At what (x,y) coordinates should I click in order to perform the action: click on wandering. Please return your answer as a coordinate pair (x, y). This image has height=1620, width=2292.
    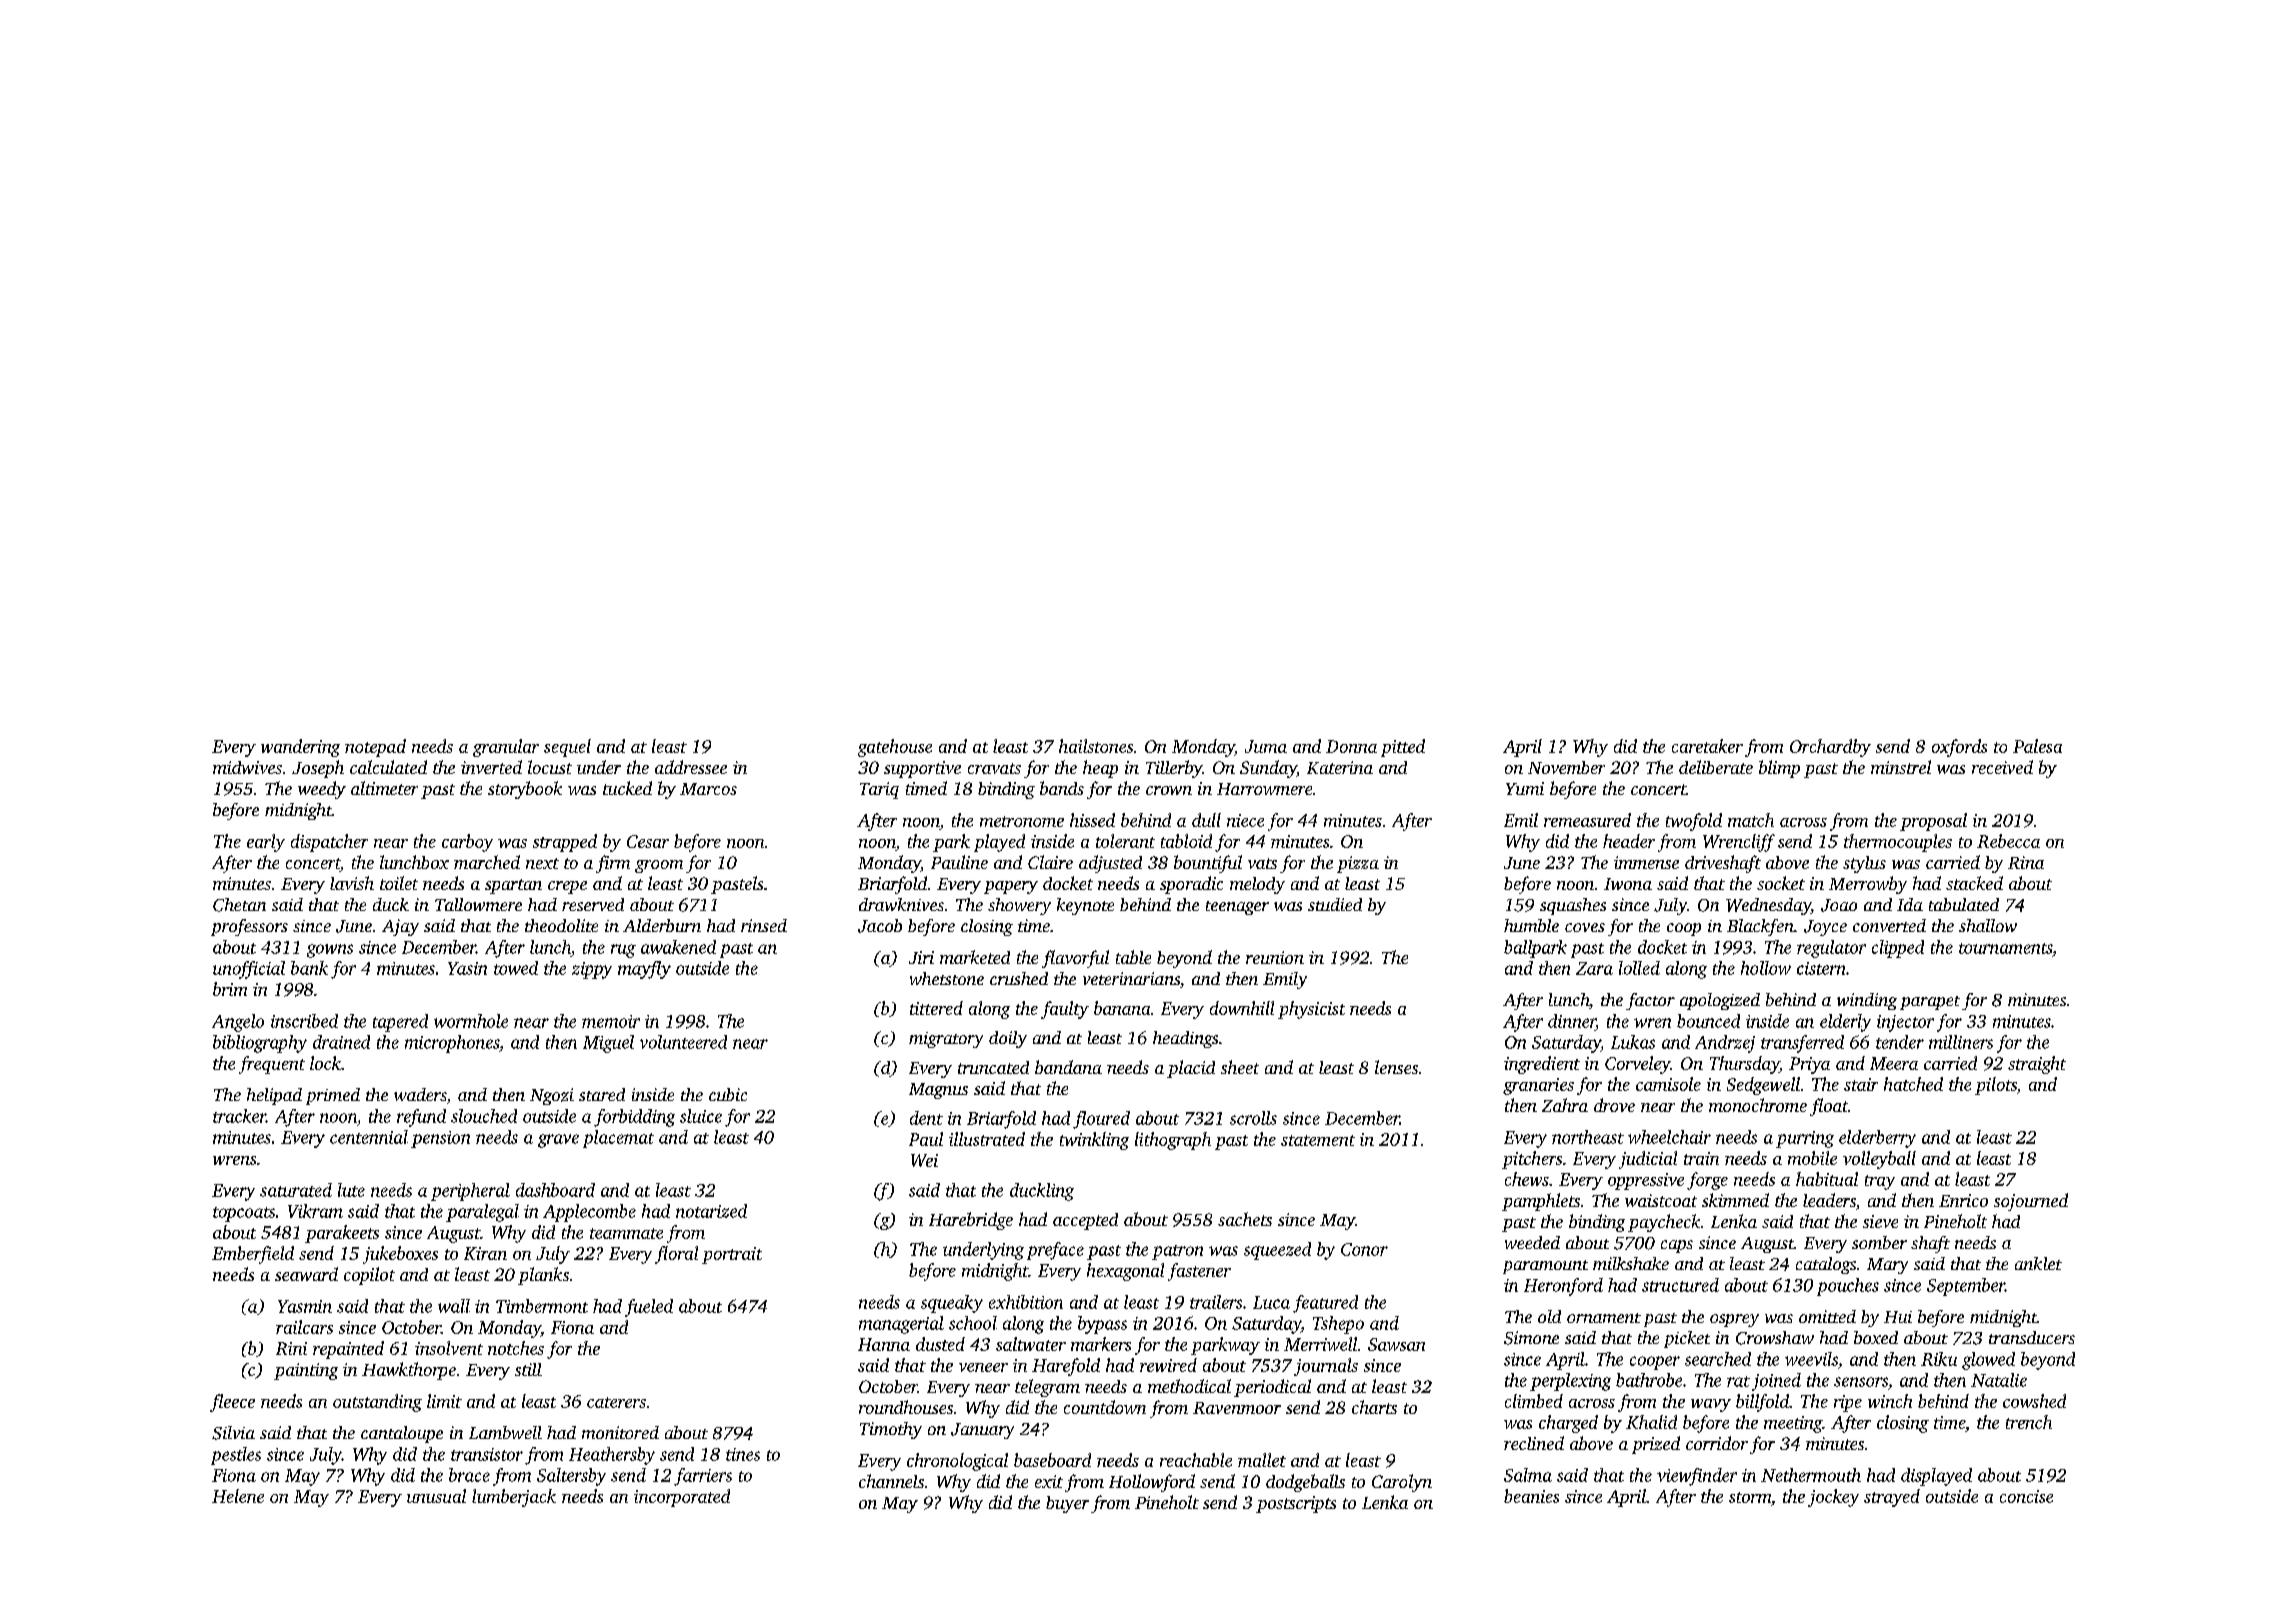
    Looking at the image, I should click on (300, 748).
